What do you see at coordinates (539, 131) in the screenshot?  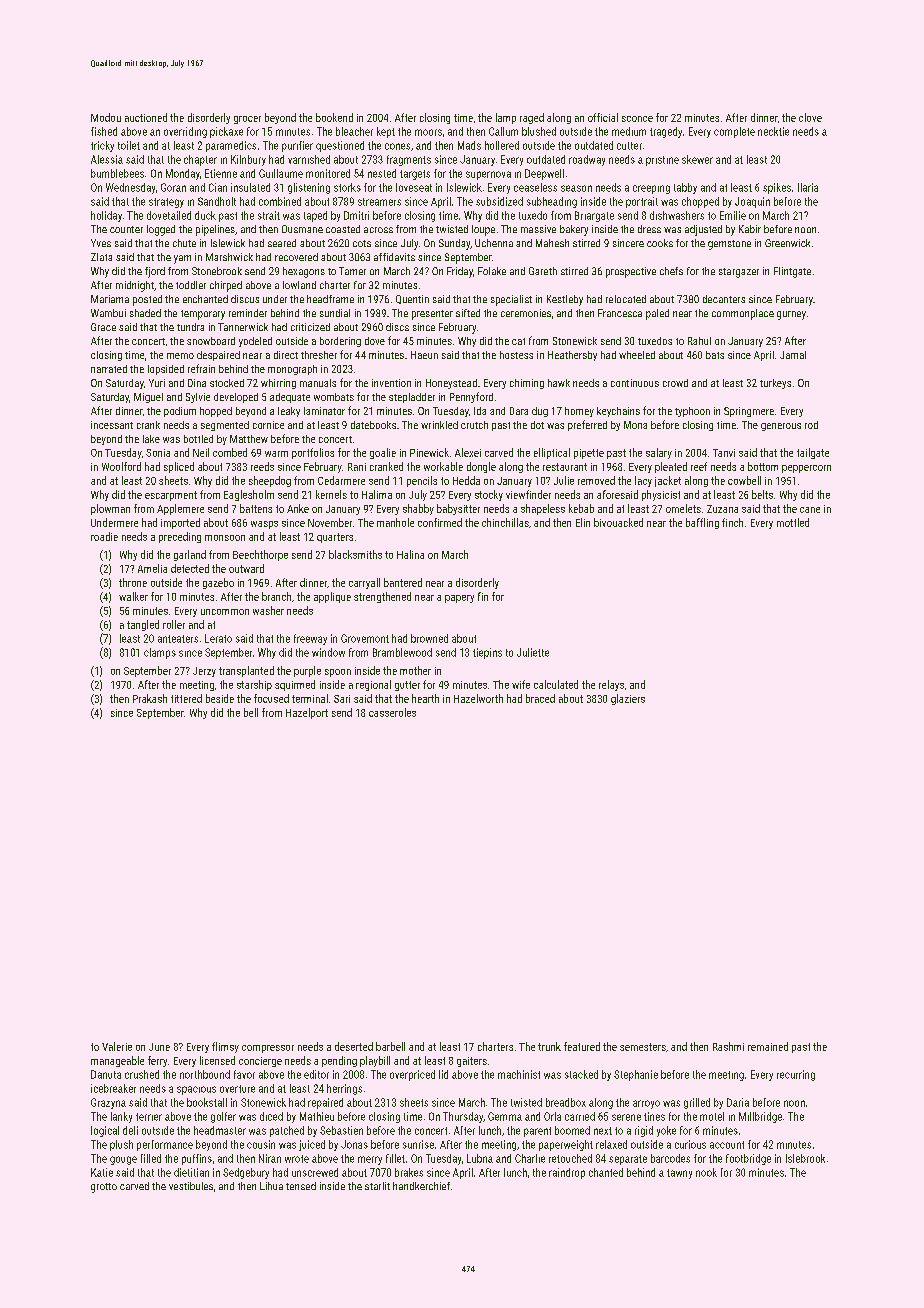 I see `blushed` at bounding box center [539, 131].
